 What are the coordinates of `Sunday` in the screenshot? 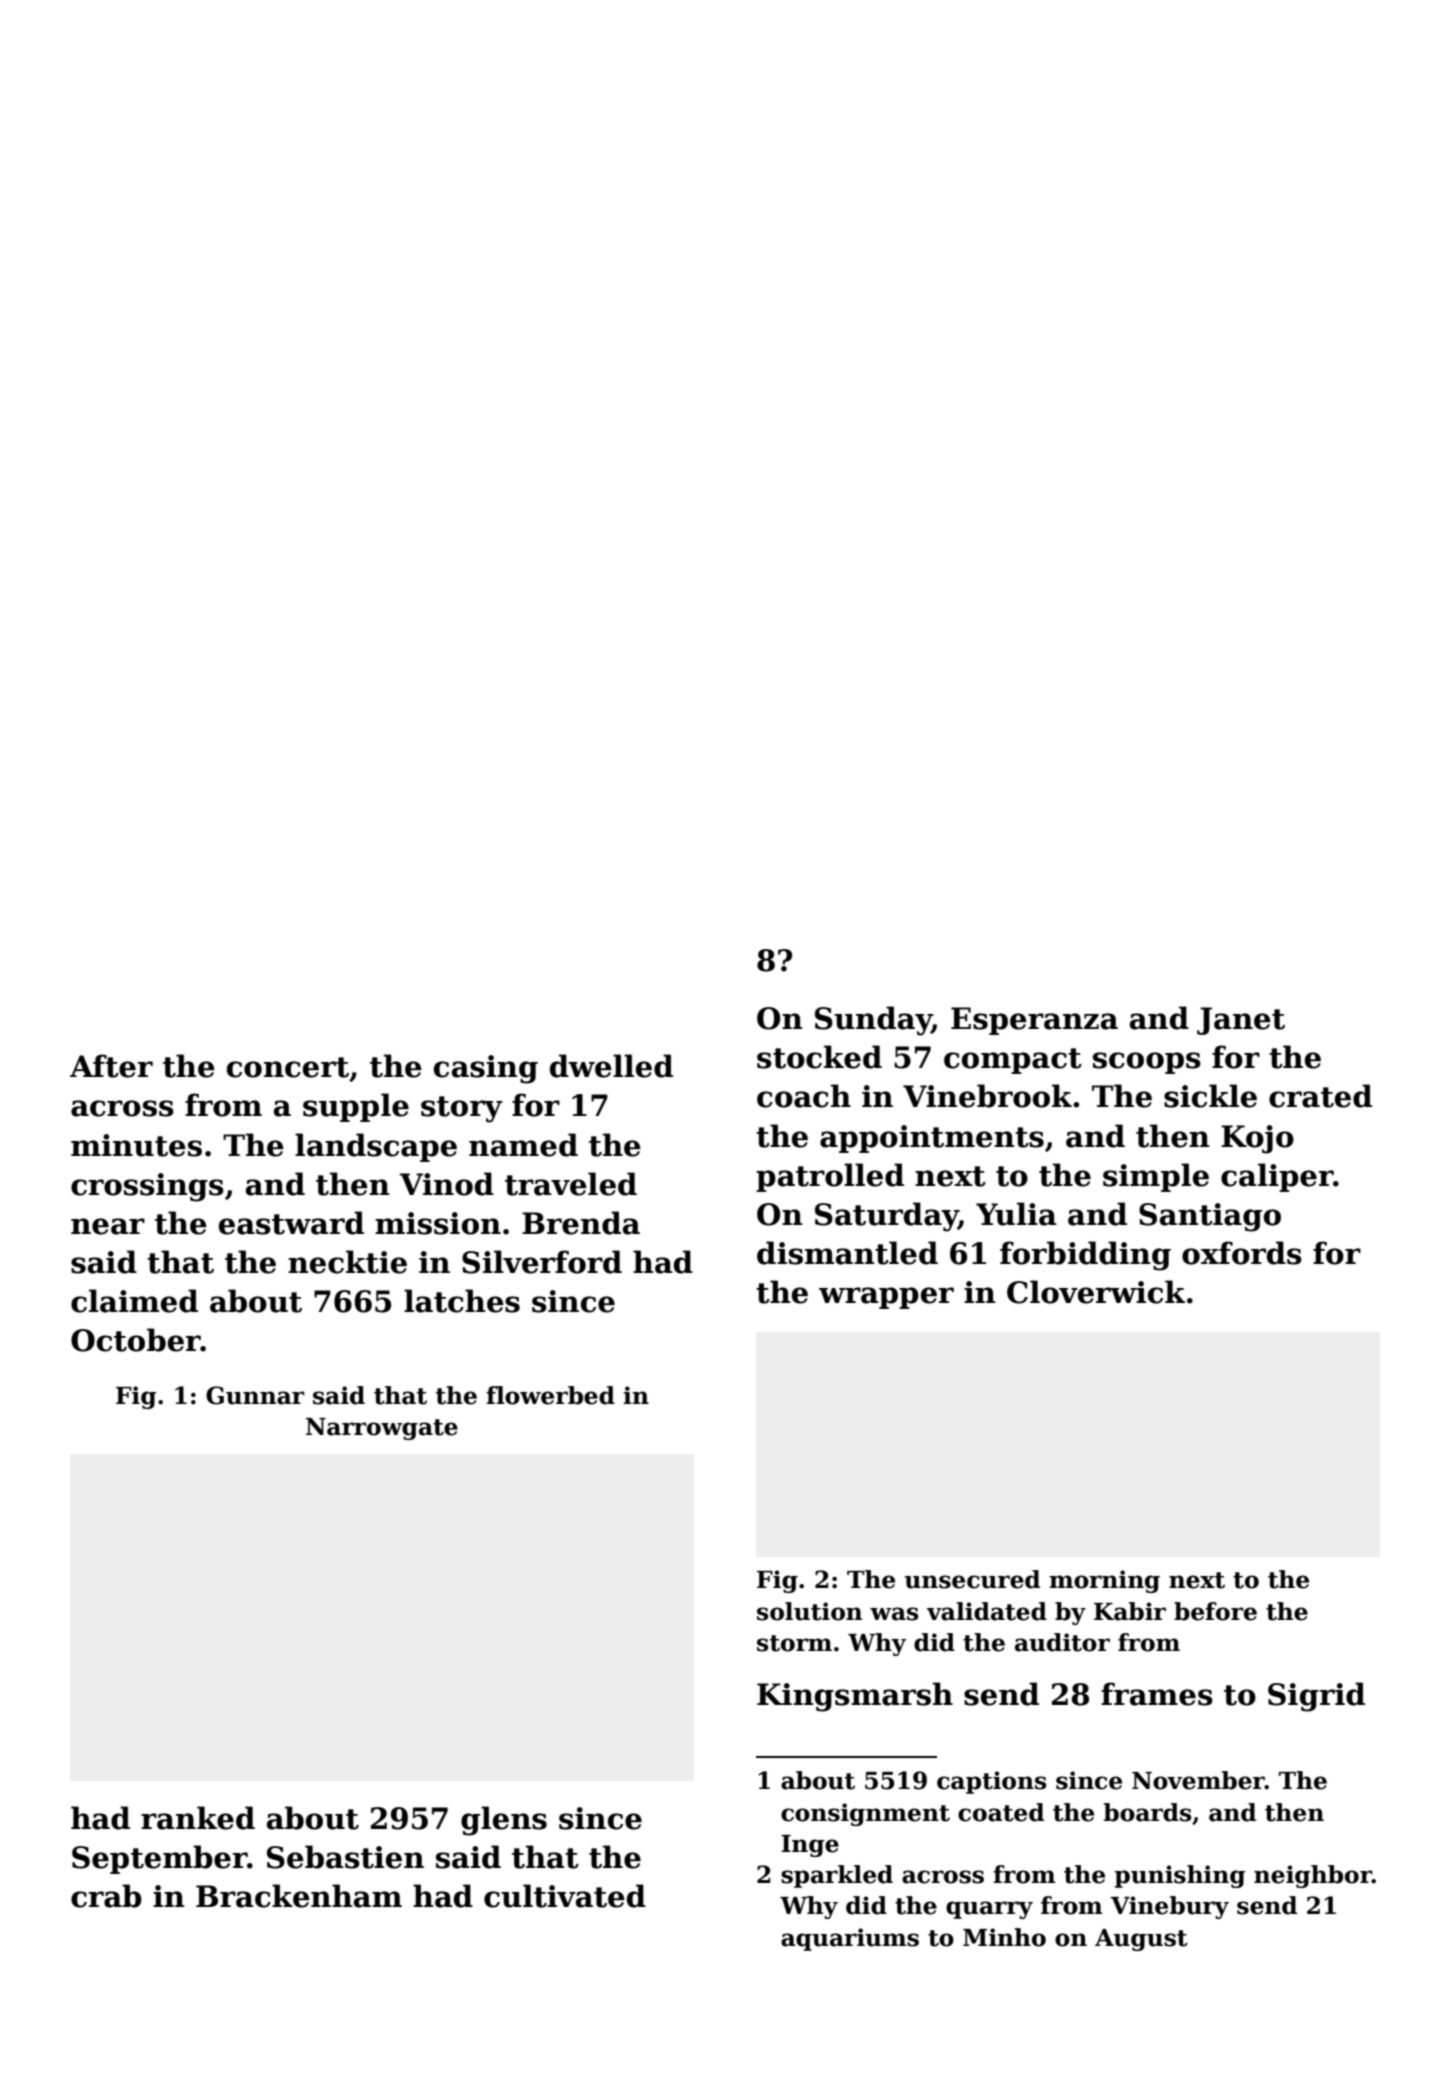 It's located at (873, 1021).
